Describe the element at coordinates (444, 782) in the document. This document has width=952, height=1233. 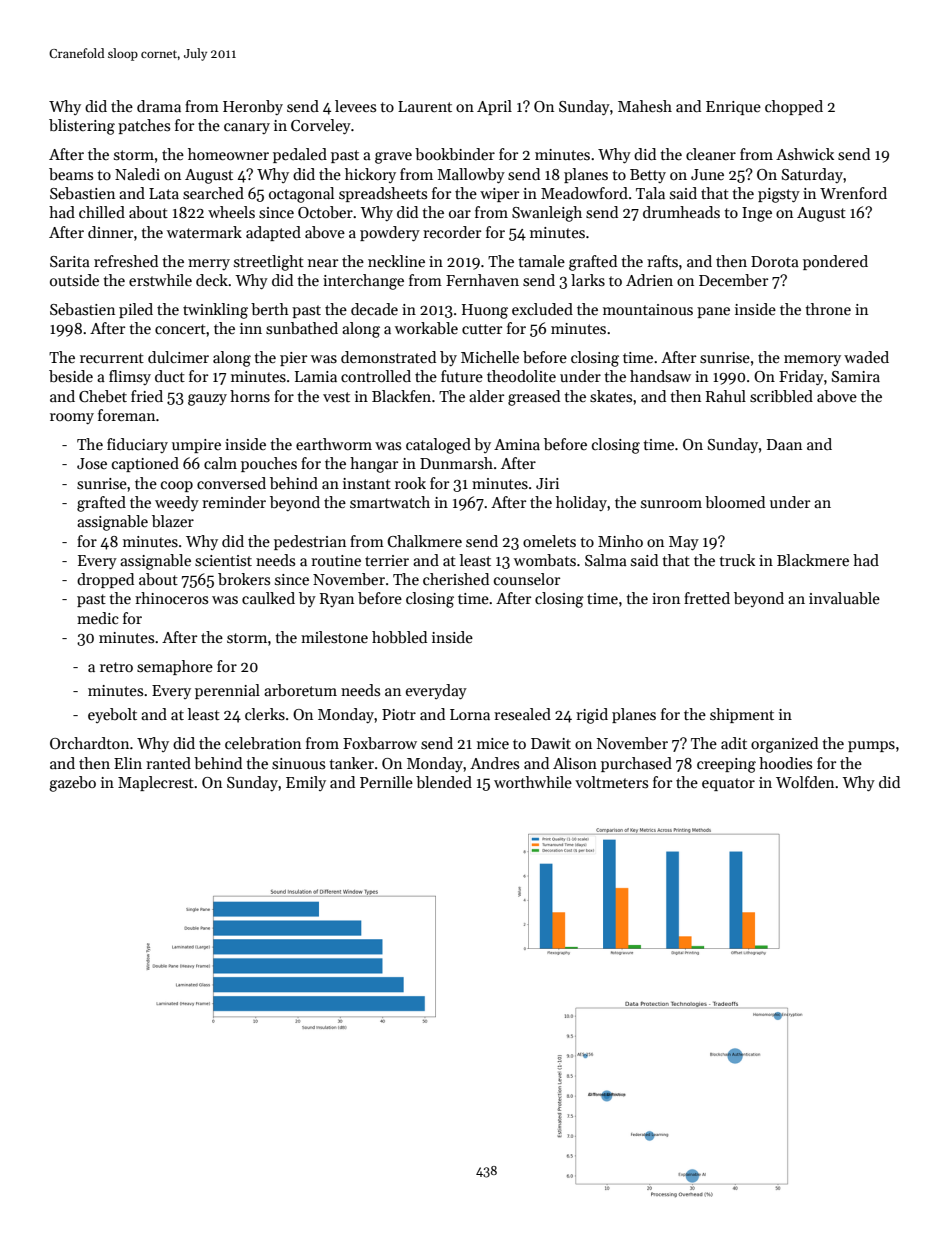
I see `blended` at that location.
